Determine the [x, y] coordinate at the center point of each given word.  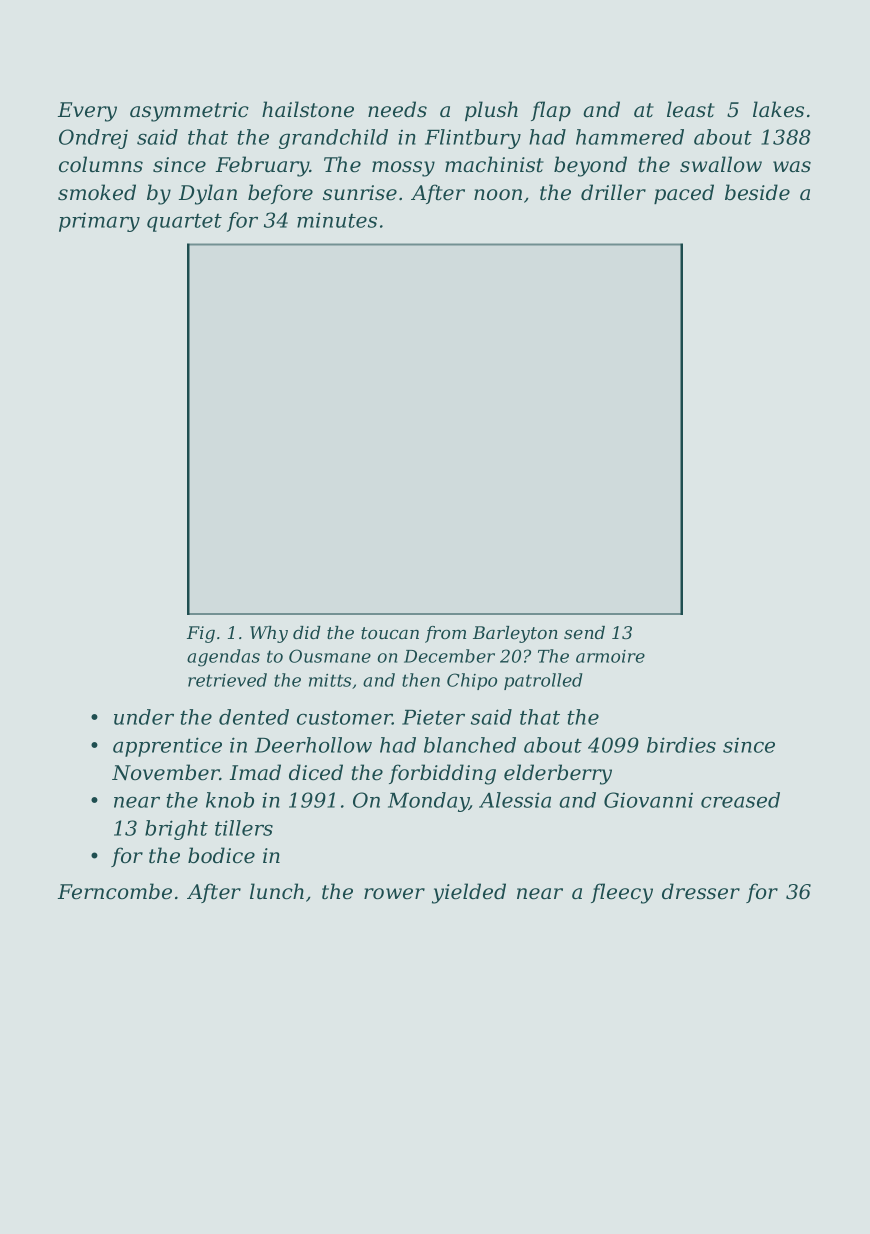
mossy [403, 169]
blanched [470, 745]
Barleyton [515, 634]
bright [176, 830]
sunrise [360, 193]
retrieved [227, 680]
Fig [201, 634]
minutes [337, 220]
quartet [184, 223]
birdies [681, 745]
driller [613, 192]
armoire [610, 656]
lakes [778, 109]
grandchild [333, 139]
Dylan [208, 194]
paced [684, 194]
